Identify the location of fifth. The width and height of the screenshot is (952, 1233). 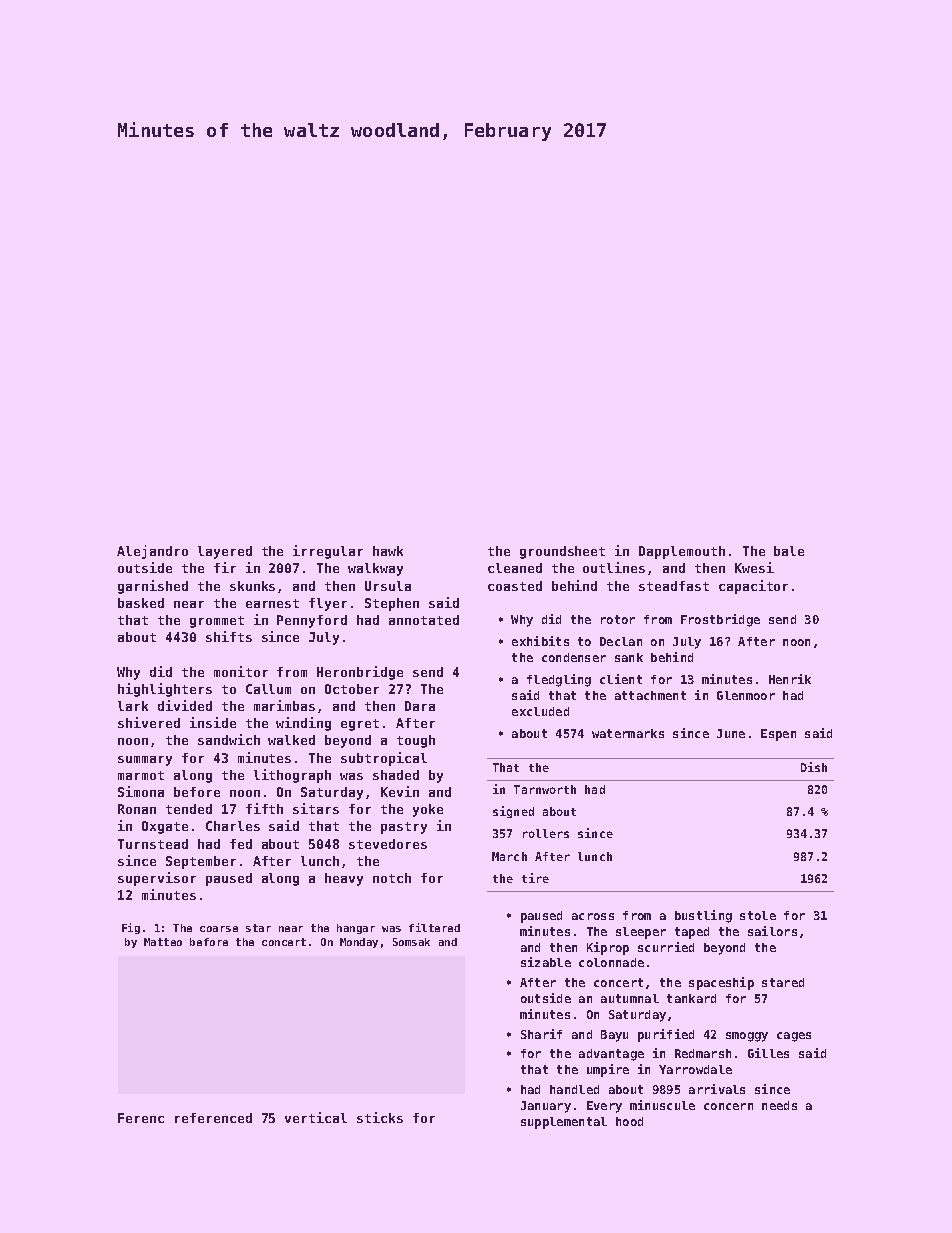
(264, 808).
